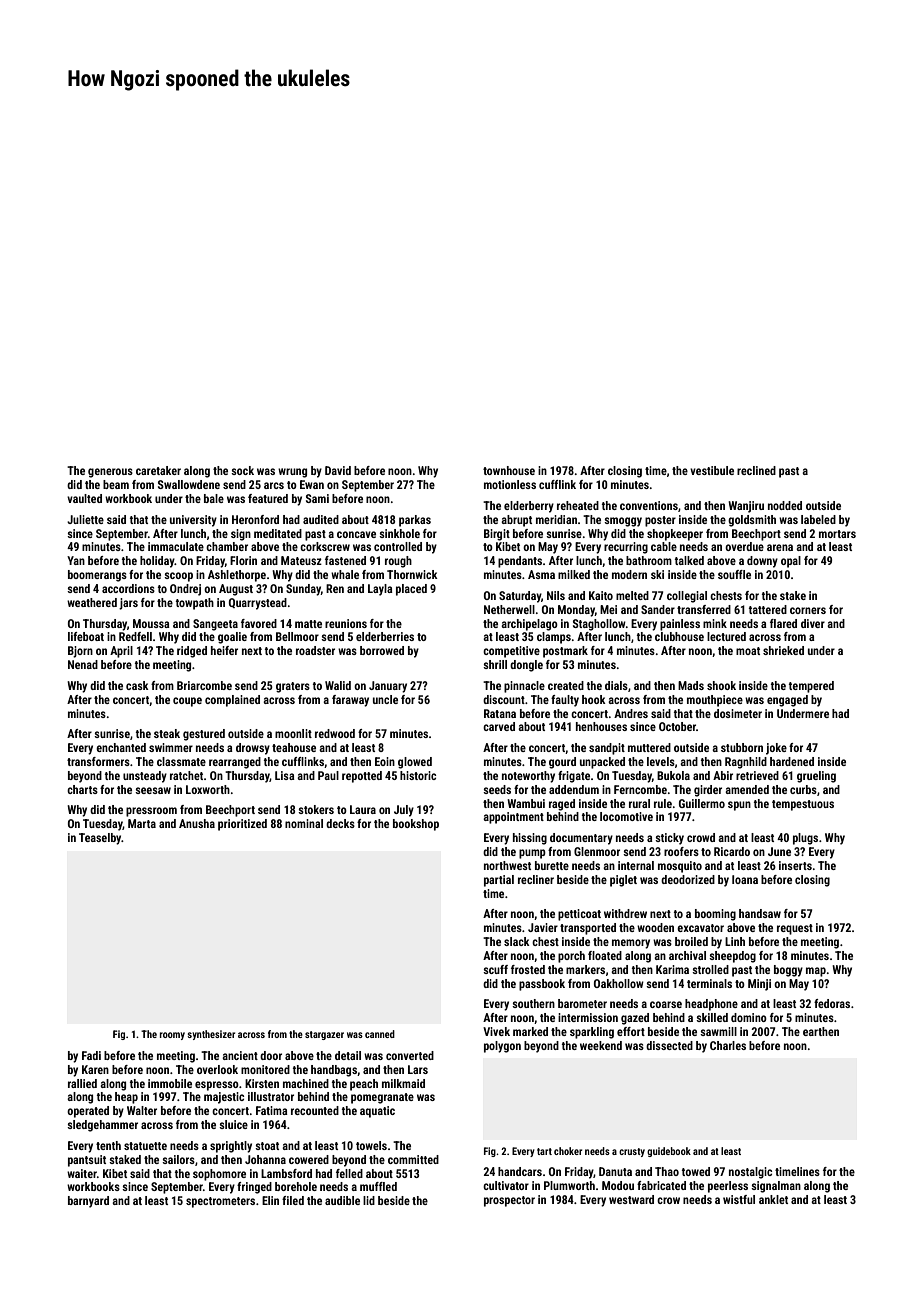 The image size is (924, 1308). Describe the element at coordinates (128, 604) in the screenshot. I see `jars` at that location.
